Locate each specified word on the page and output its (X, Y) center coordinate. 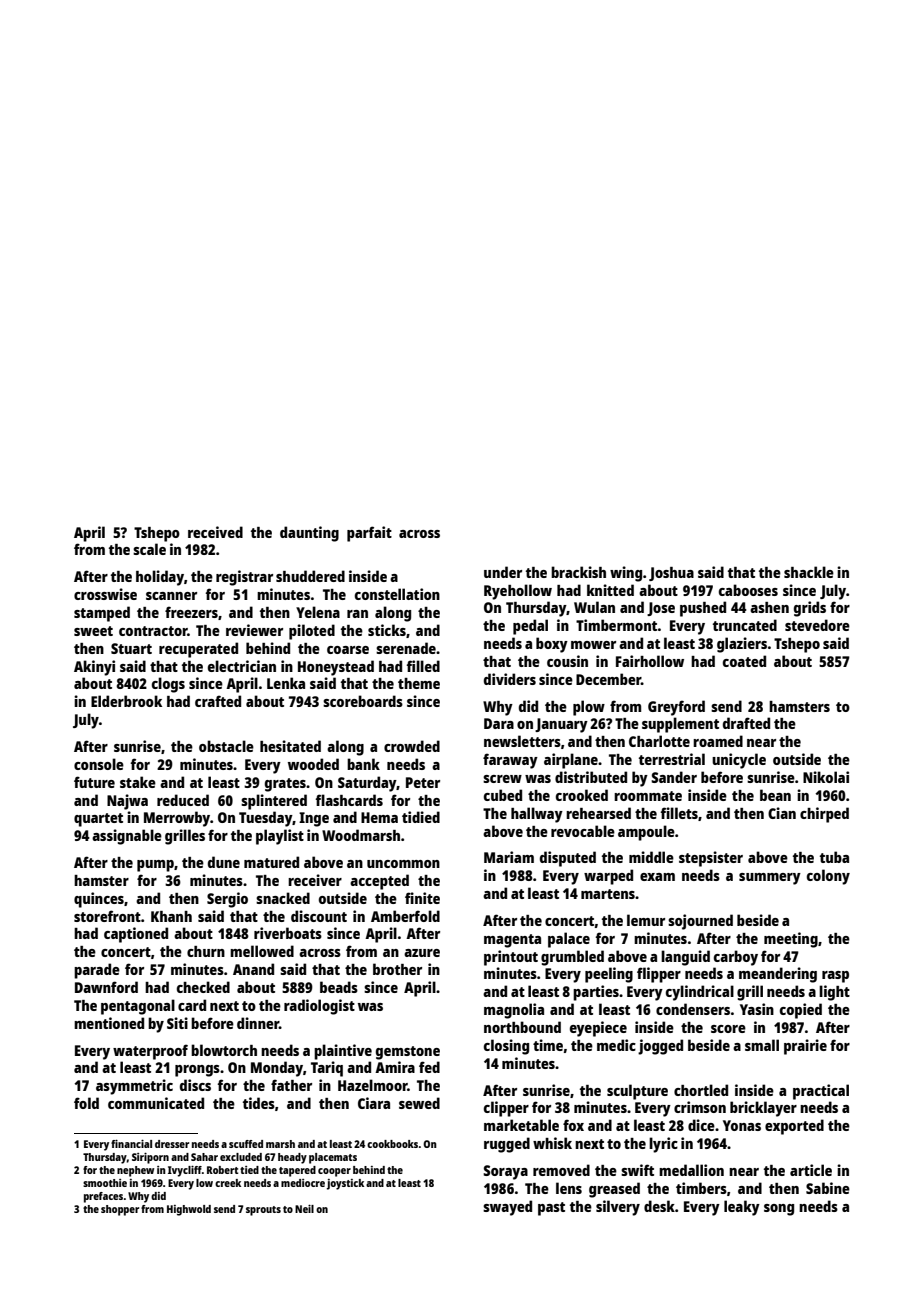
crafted (218, 701)
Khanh (171, 916)
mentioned (109, 1023)
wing (626, 574)
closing (506, 1047)
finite (422, 898)
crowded (412, 746)
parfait (369, 534)
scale (149, 549)
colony (828, 877)
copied (801, 1011)
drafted (746, 723)
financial (131, 1144)
